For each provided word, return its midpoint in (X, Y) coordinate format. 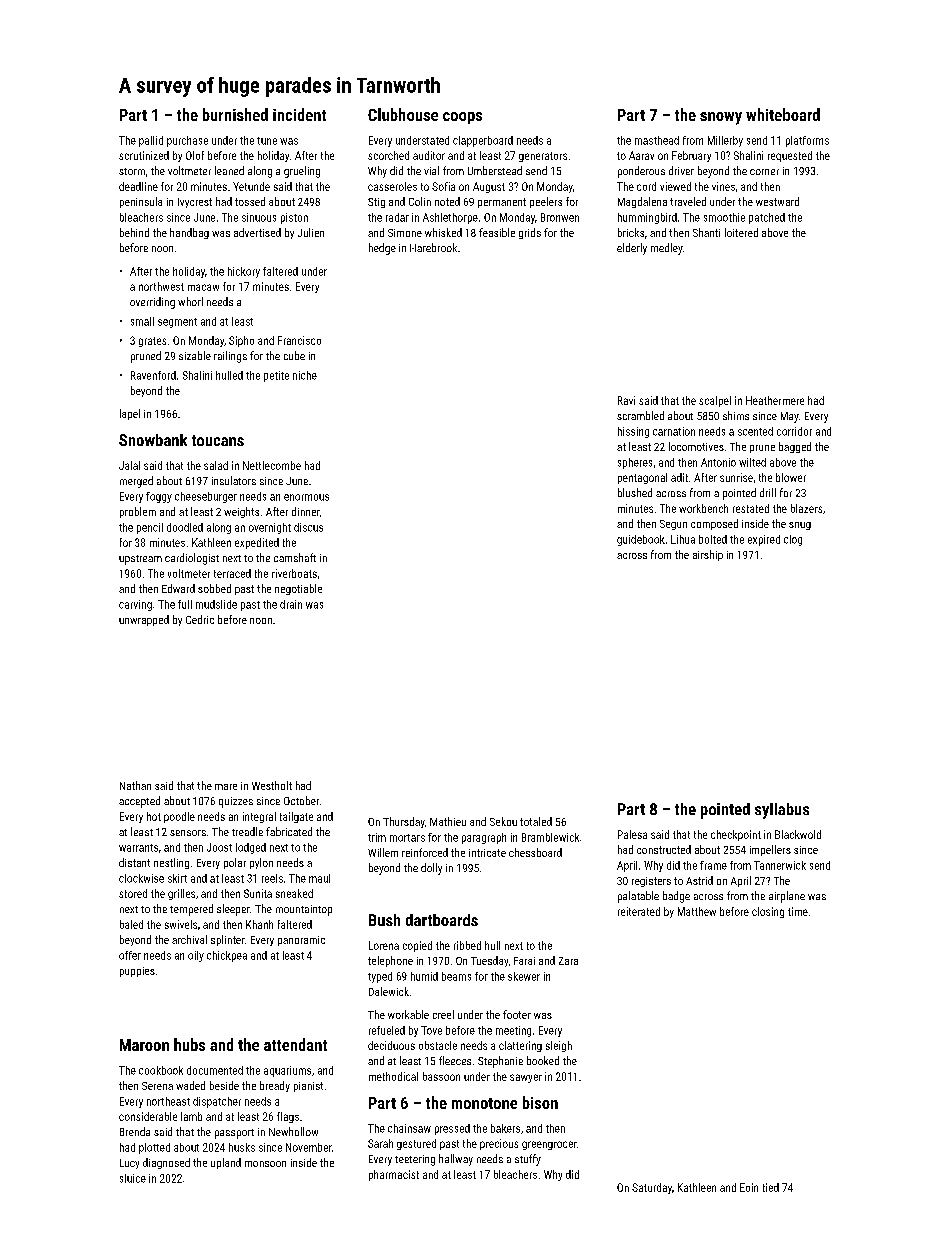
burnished (235, 114)
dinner (306, 511)
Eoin (749, 1187)
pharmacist (394, 1175)
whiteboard (783, 114)
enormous (306, 497)
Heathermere (775, 400)
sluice (133, 1178)
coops (462, 118)
